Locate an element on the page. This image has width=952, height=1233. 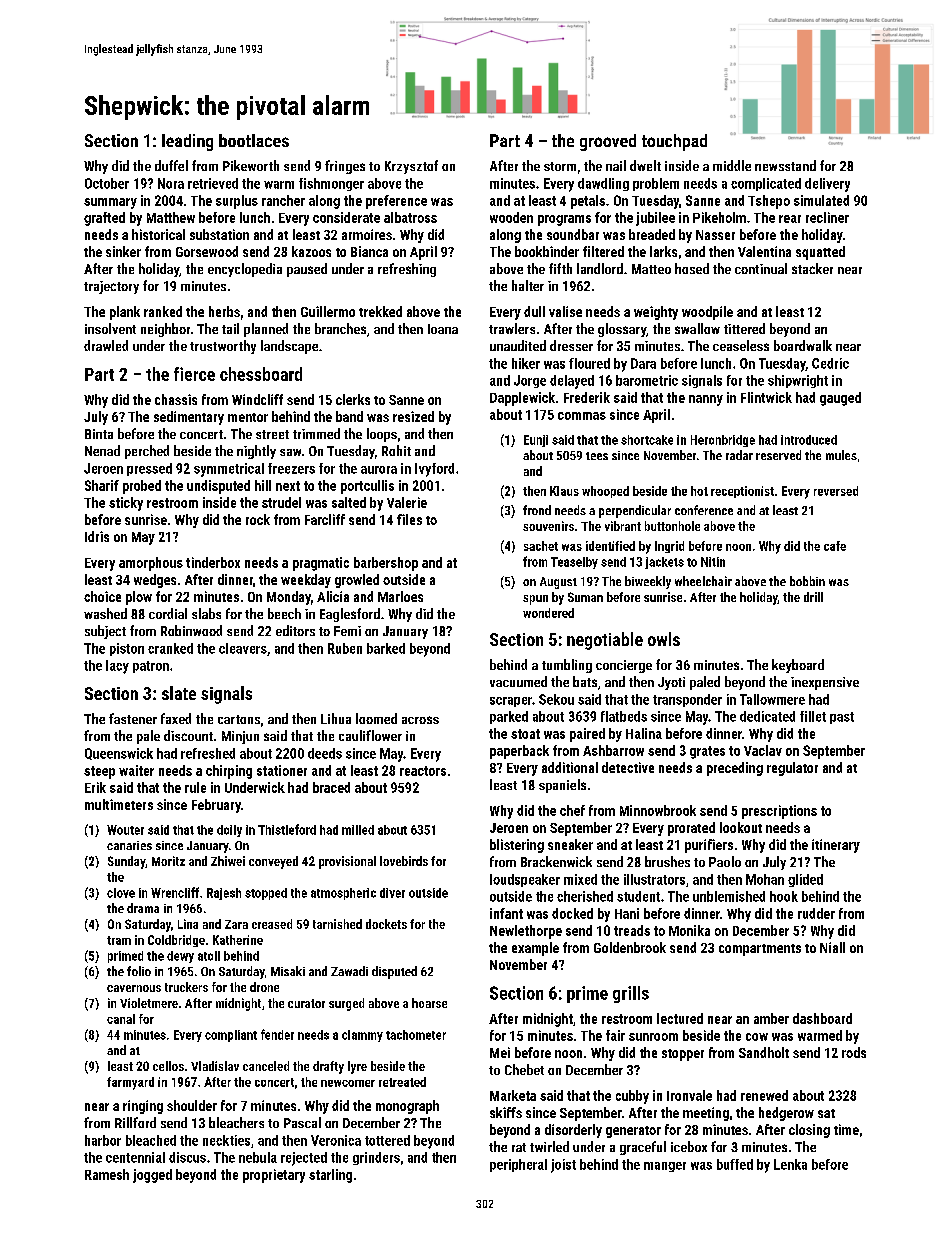
past is located at coordinates (842, 718).
